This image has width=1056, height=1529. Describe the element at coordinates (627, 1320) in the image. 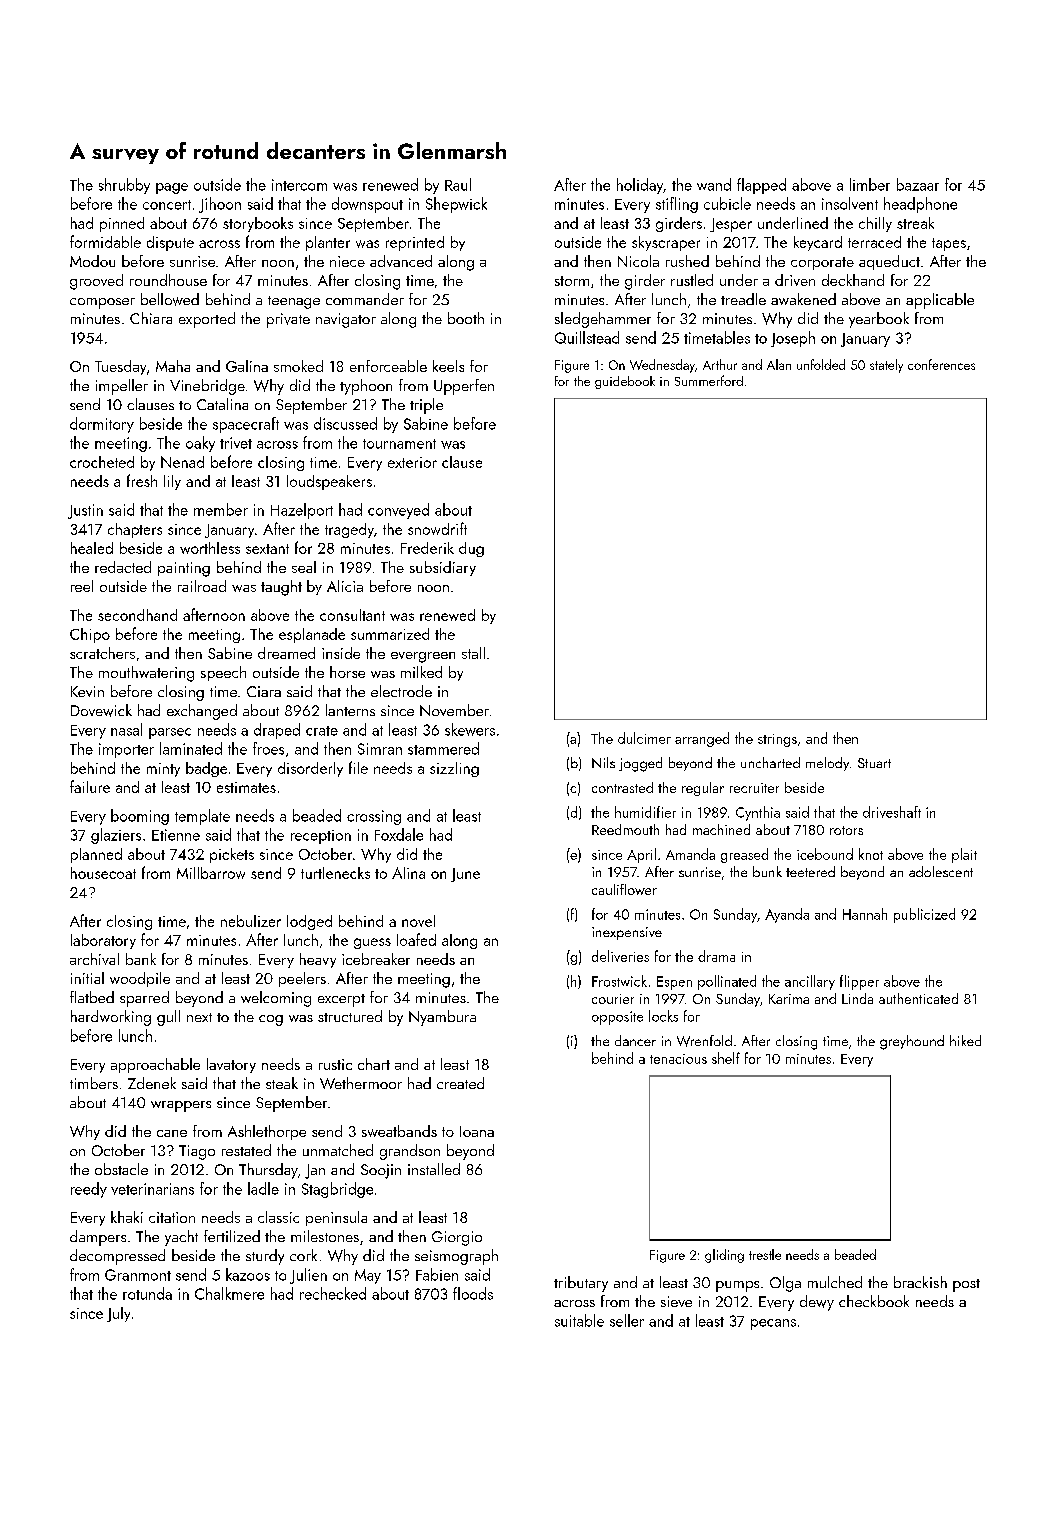

I see `seller` at that location.
